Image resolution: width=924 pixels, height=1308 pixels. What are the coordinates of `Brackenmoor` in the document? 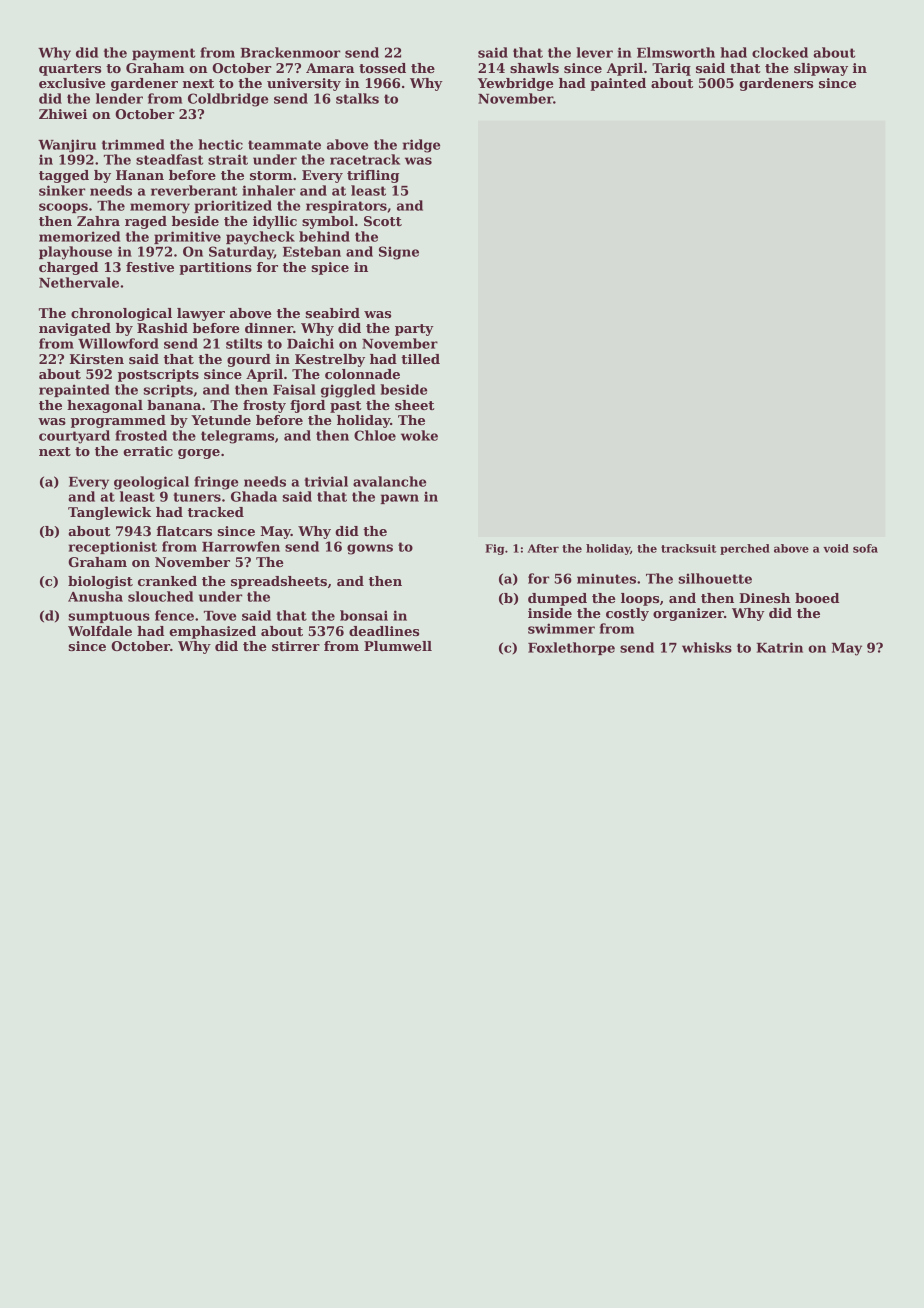 It's located at (290, 52).
